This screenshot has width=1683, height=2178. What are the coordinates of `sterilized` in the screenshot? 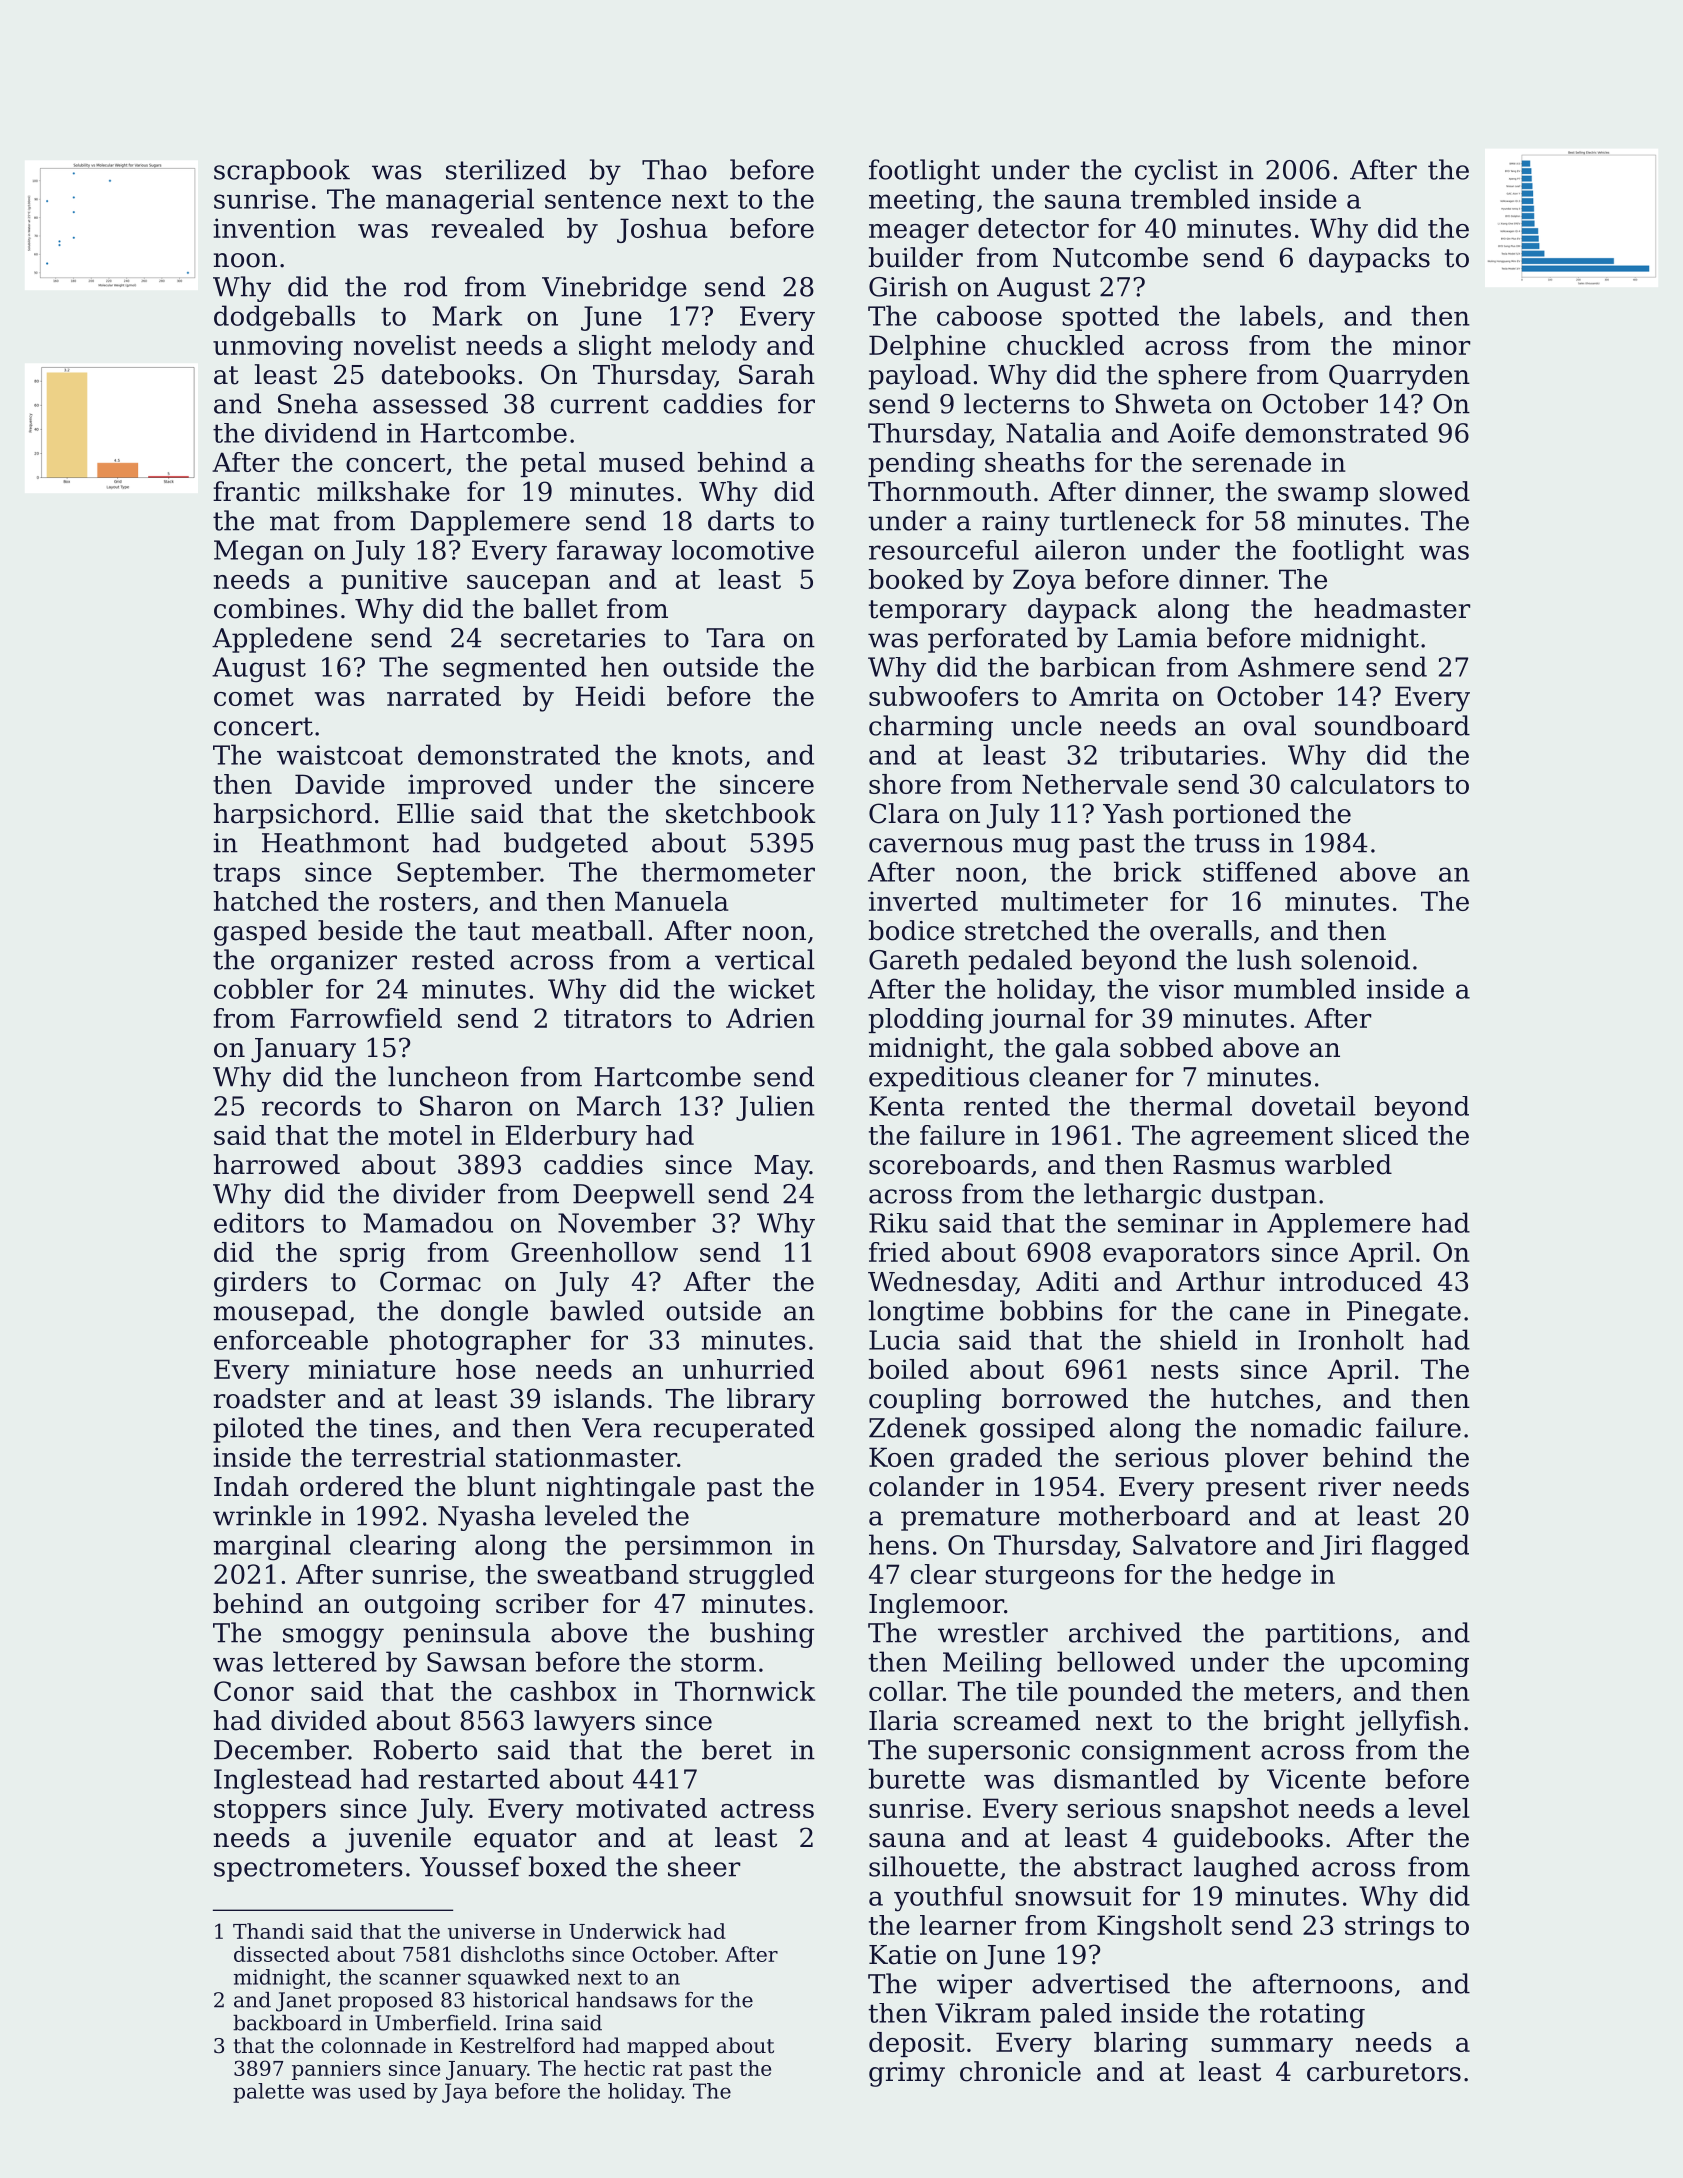 It's located at (506, 169).
